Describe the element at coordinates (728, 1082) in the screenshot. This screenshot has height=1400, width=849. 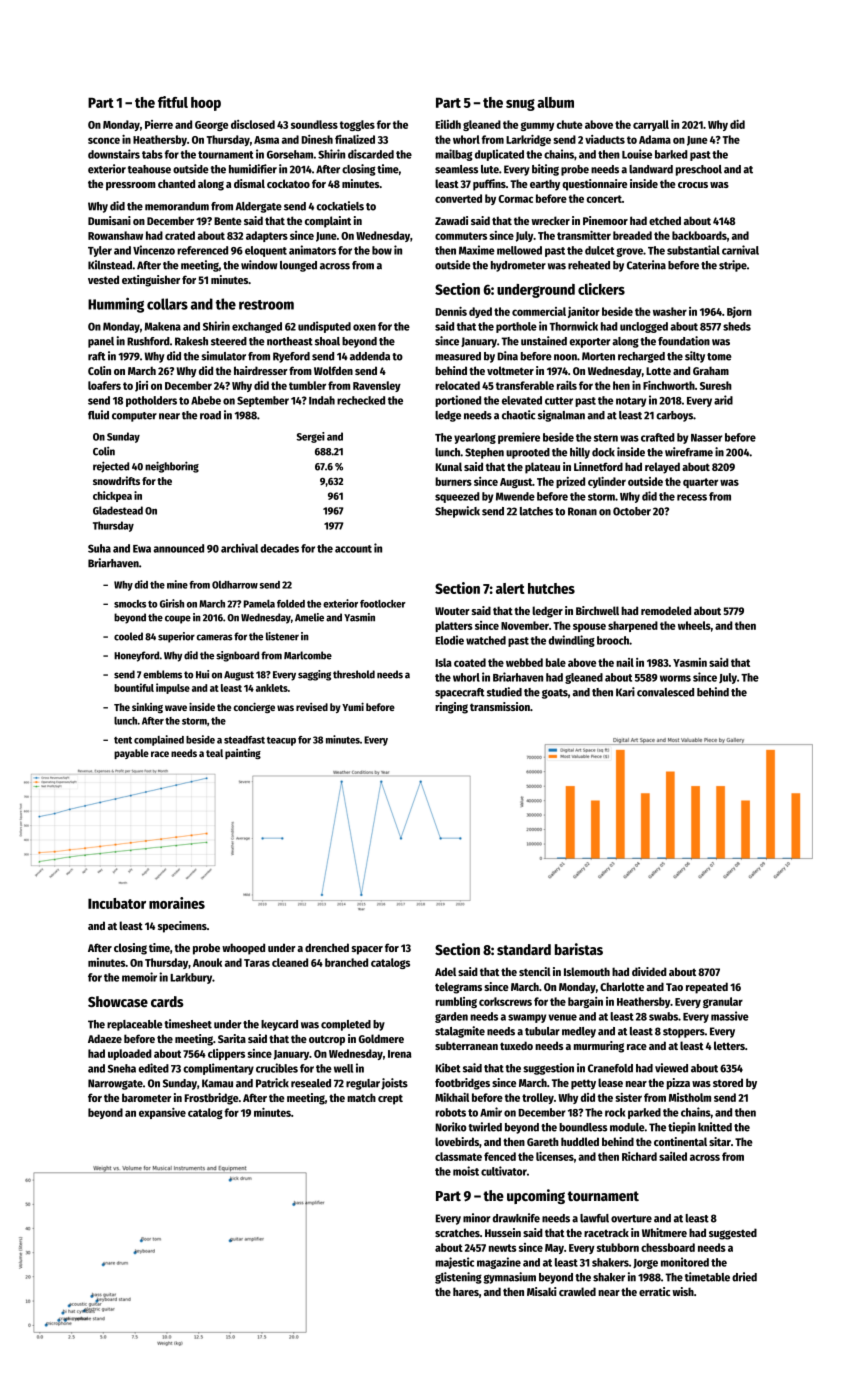
I see `stored` at that location.
